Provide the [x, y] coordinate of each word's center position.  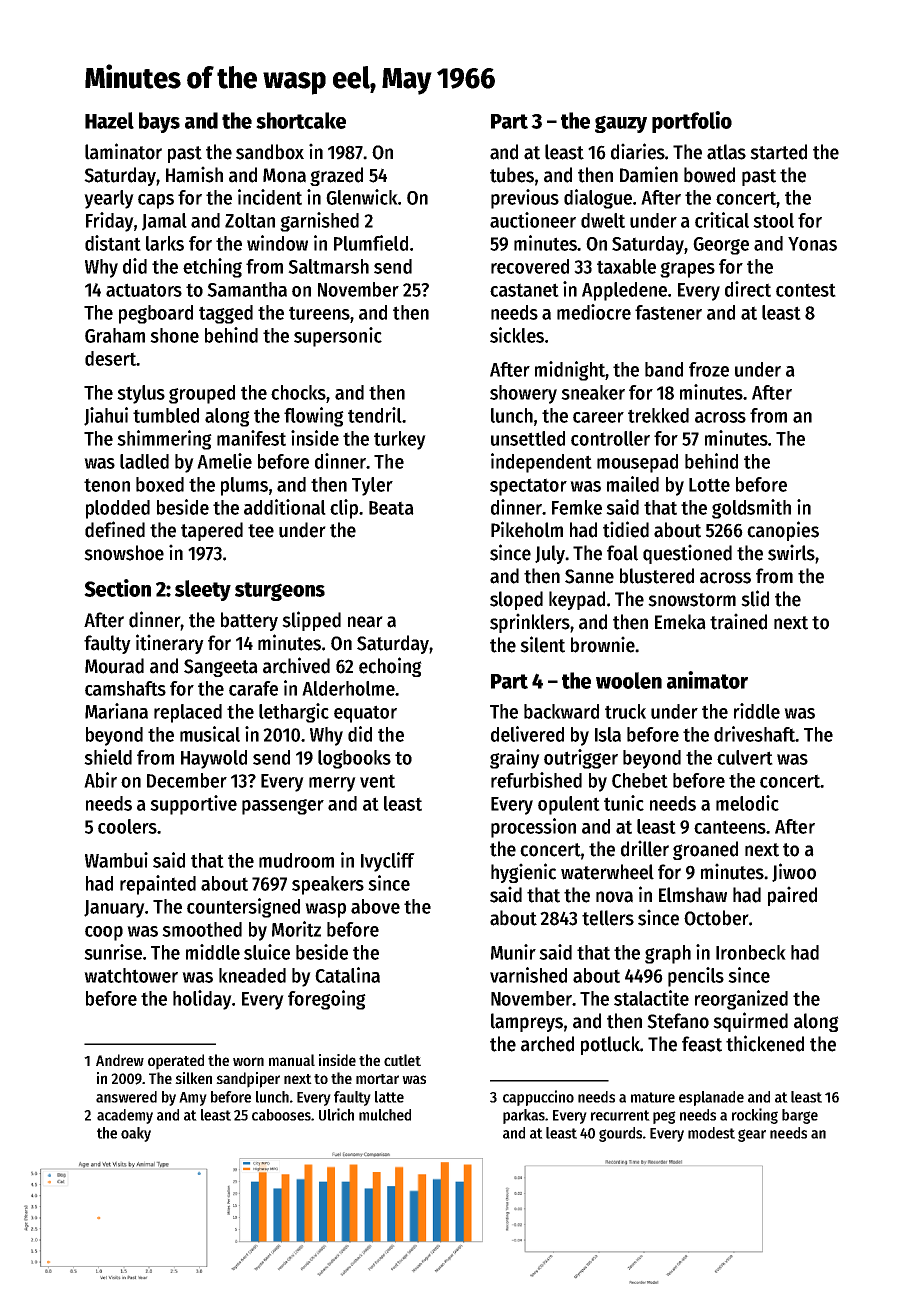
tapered [212, 531]
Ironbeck [751, 952]
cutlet [402, 1060]
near [365, 622]
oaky [136, 1134]
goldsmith [751, 509]
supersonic [338, 337]
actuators [144, 290]
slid [755, 598]
